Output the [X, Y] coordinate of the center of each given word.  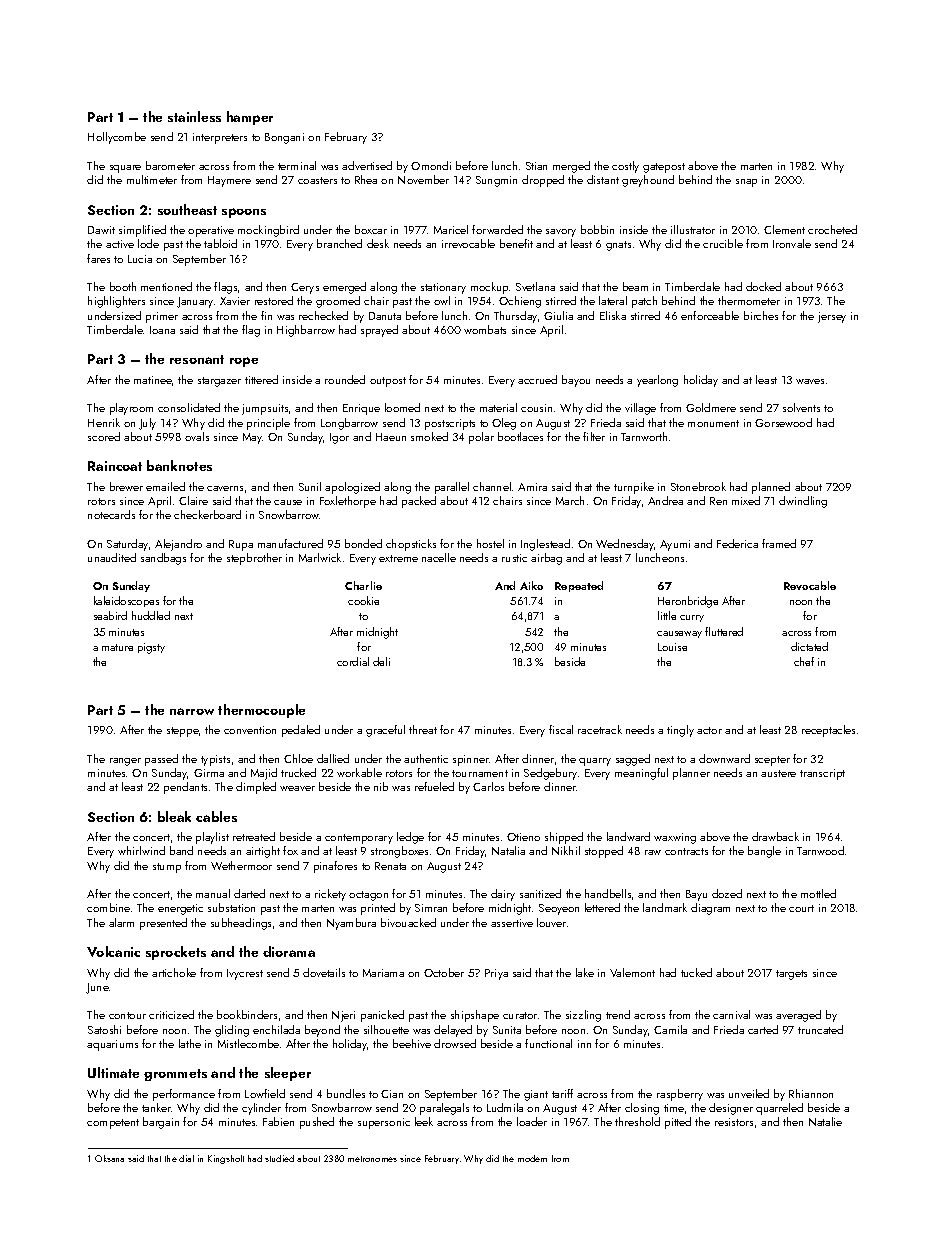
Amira [532, 487]
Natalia [508, 850]
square [125, 169]
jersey [832, 317]
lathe [190, 1043]
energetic [180, 909]
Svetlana [535, 286]
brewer [126, 486]
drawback [775, 836]
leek [424, 1121]
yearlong [657, 381]
